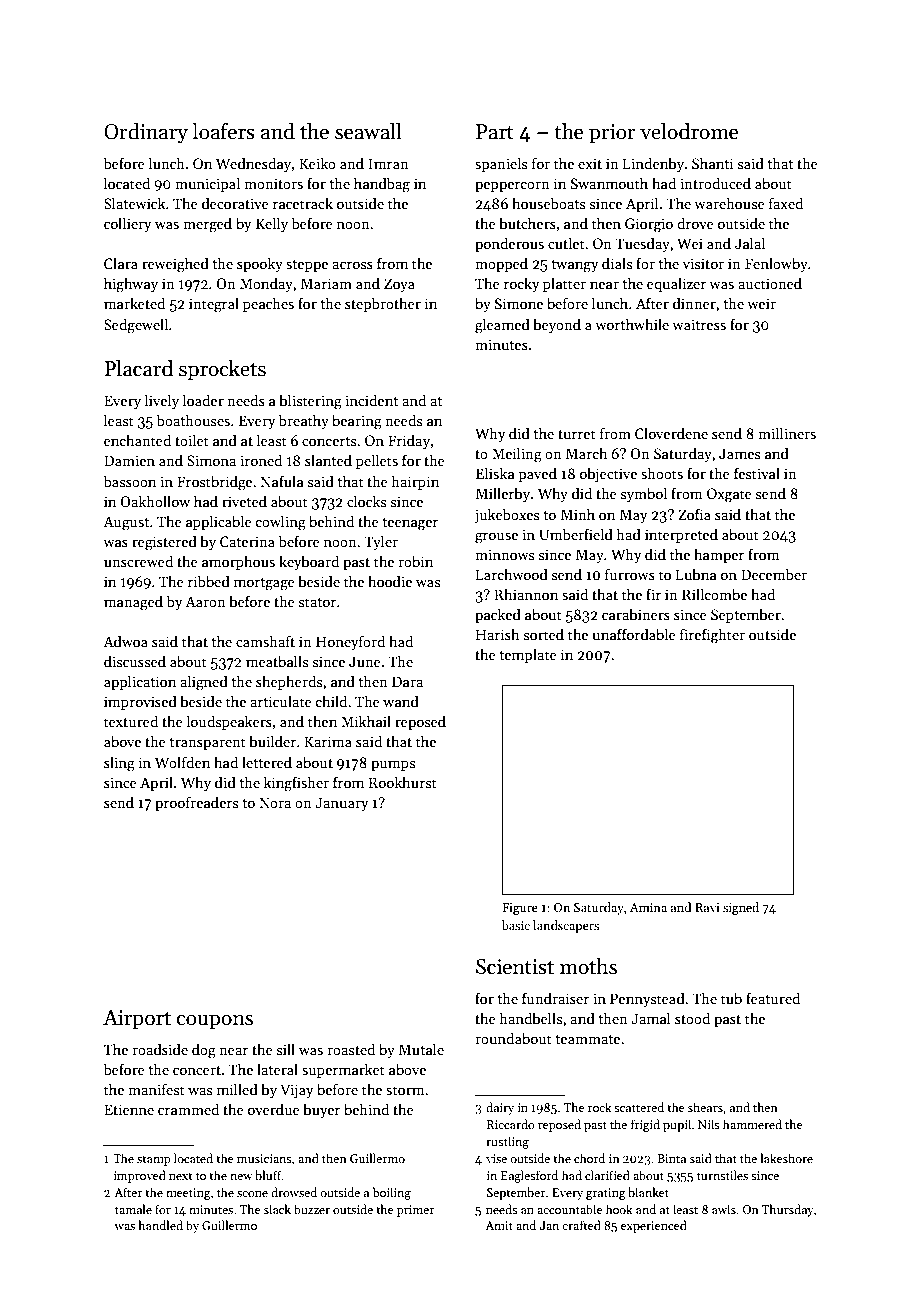 The height and width of the page is (1308, 924). Describe the element at coordinates (714, 594) in the page. I see `Rillcombe` at that location.
